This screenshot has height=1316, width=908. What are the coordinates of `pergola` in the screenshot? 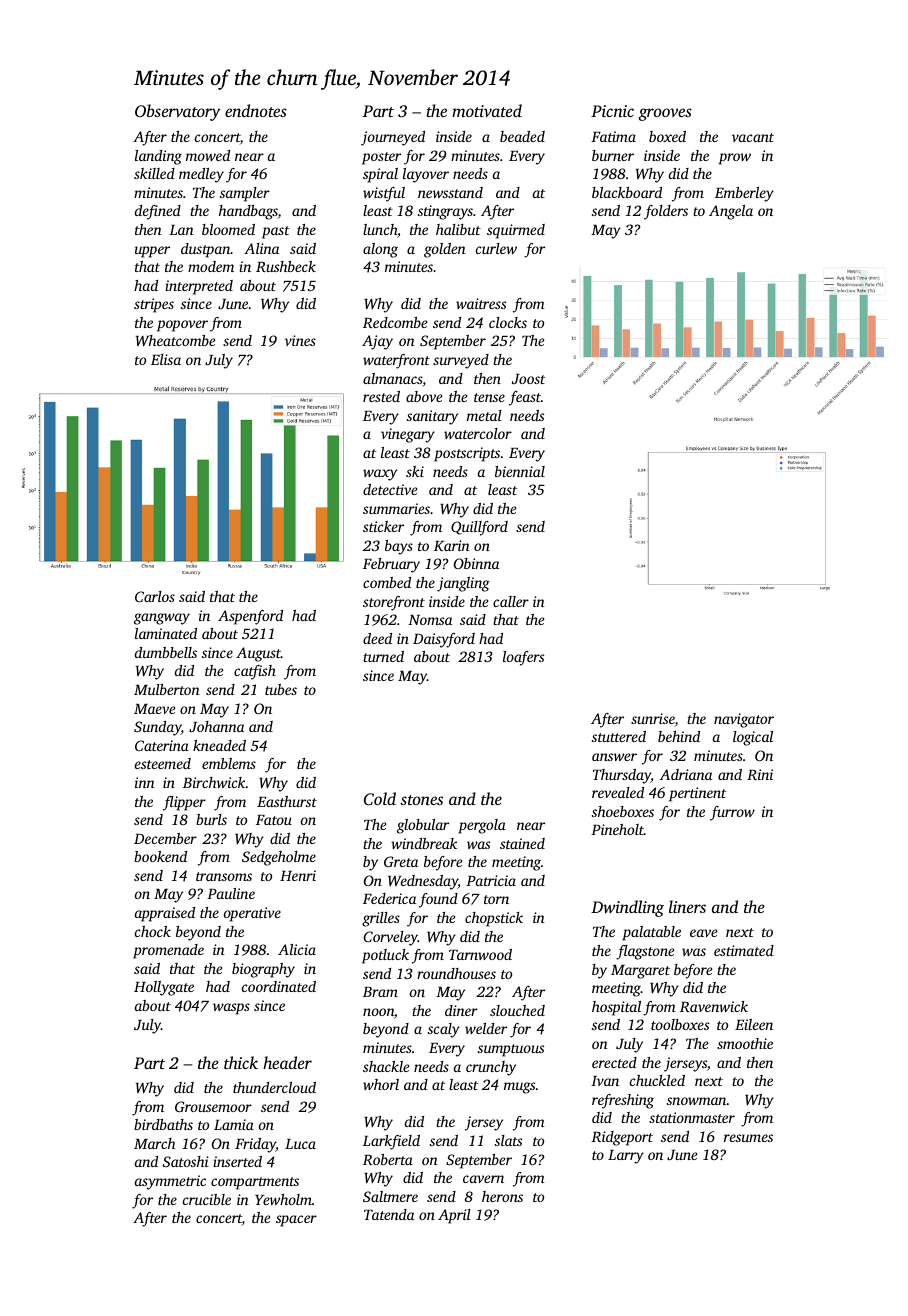 It's located at (482, 826).
